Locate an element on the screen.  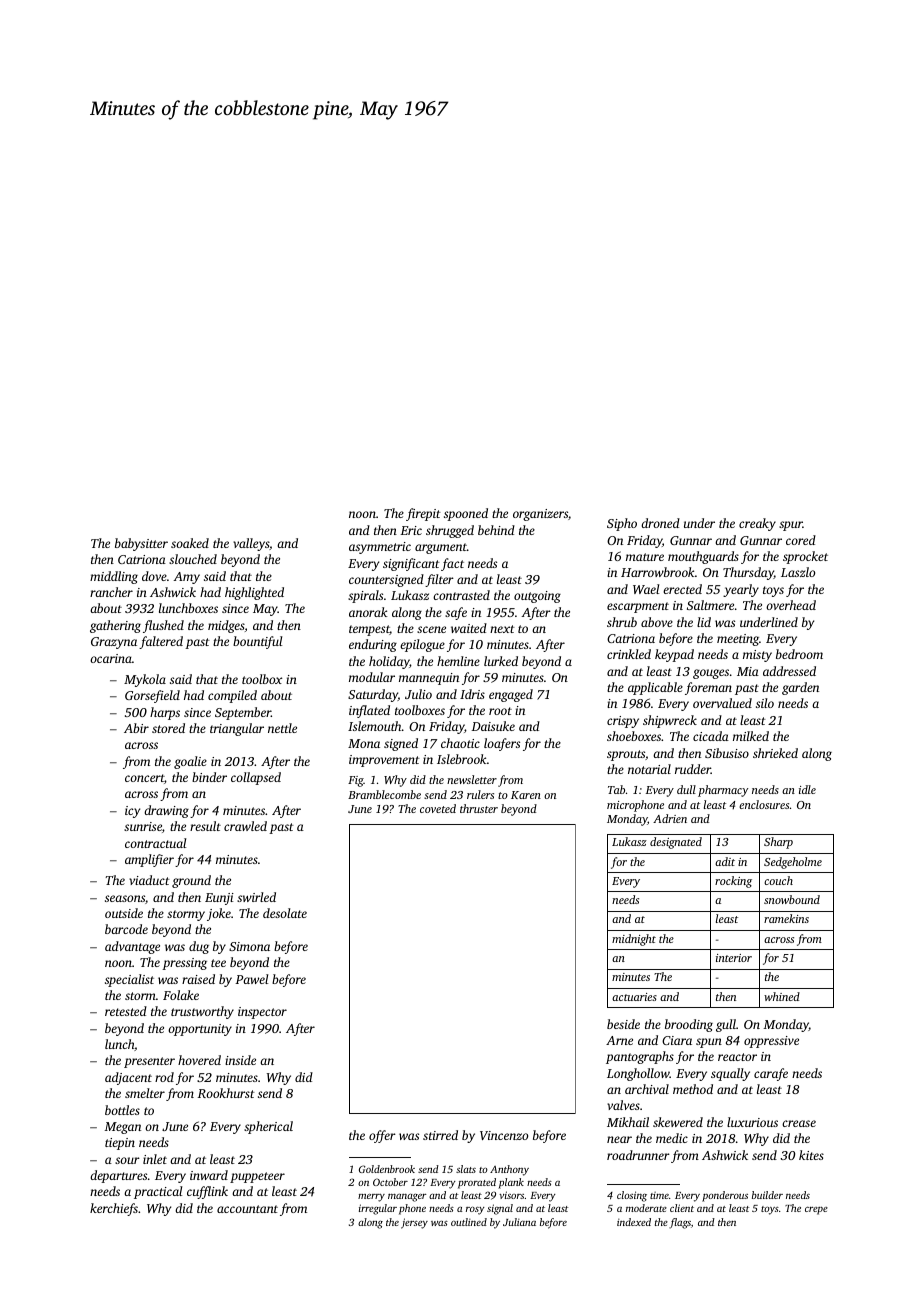
whined is located at coordinates (782, 996).
